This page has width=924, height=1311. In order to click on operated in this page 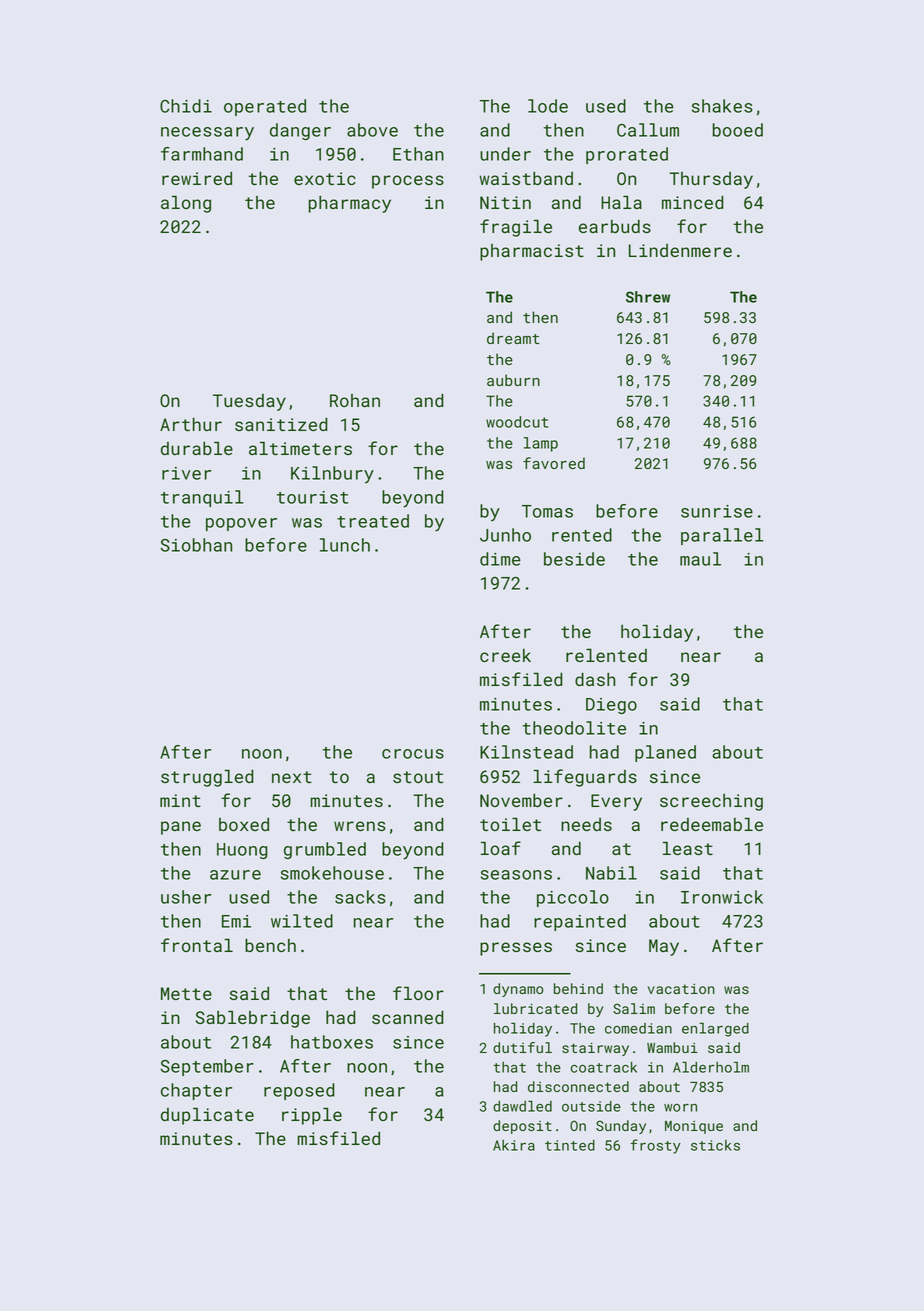, I will do `click(265, 107)`.
